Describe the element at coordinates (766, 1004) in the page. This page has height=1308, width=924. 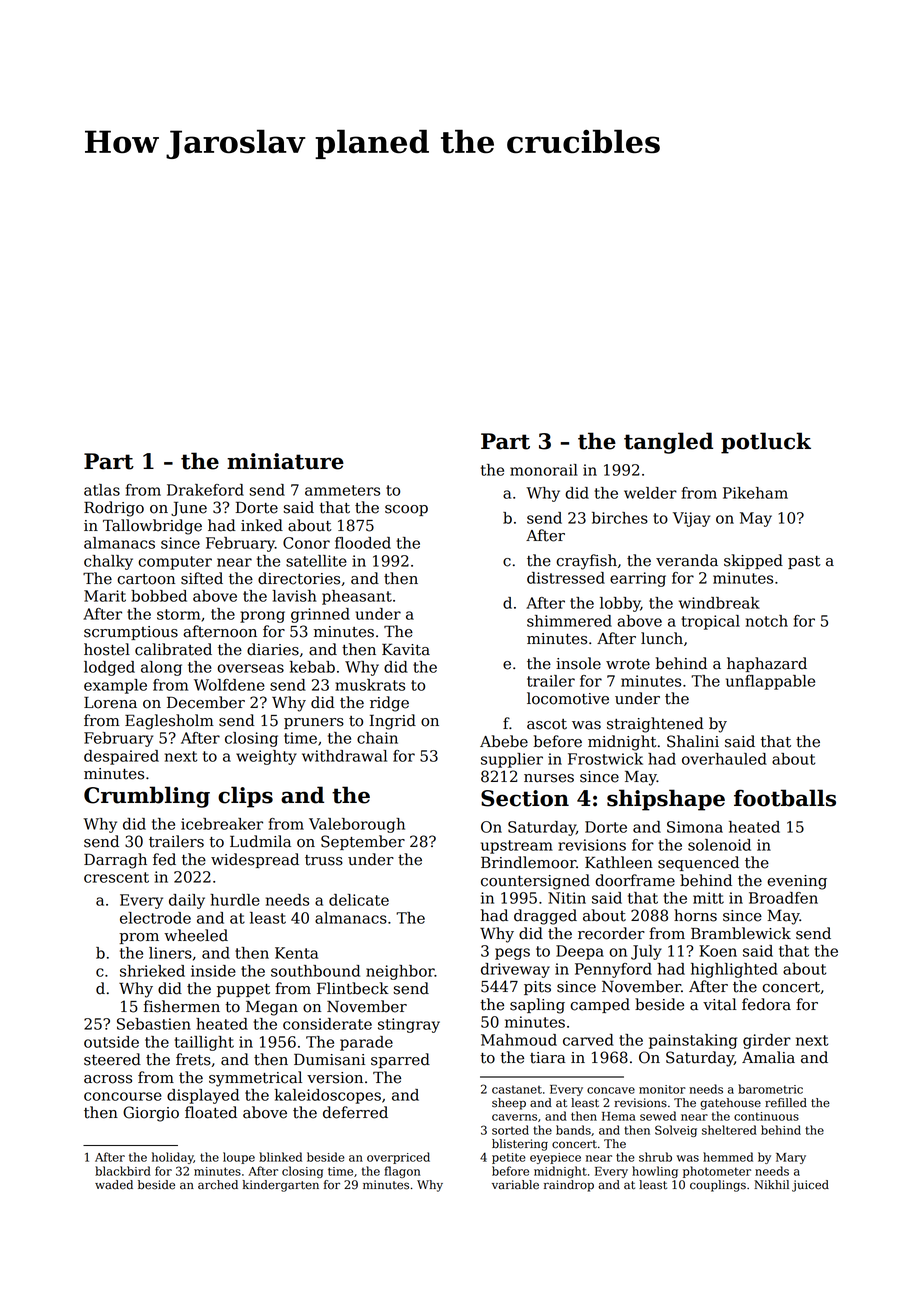
I see `fedora` at that location.
